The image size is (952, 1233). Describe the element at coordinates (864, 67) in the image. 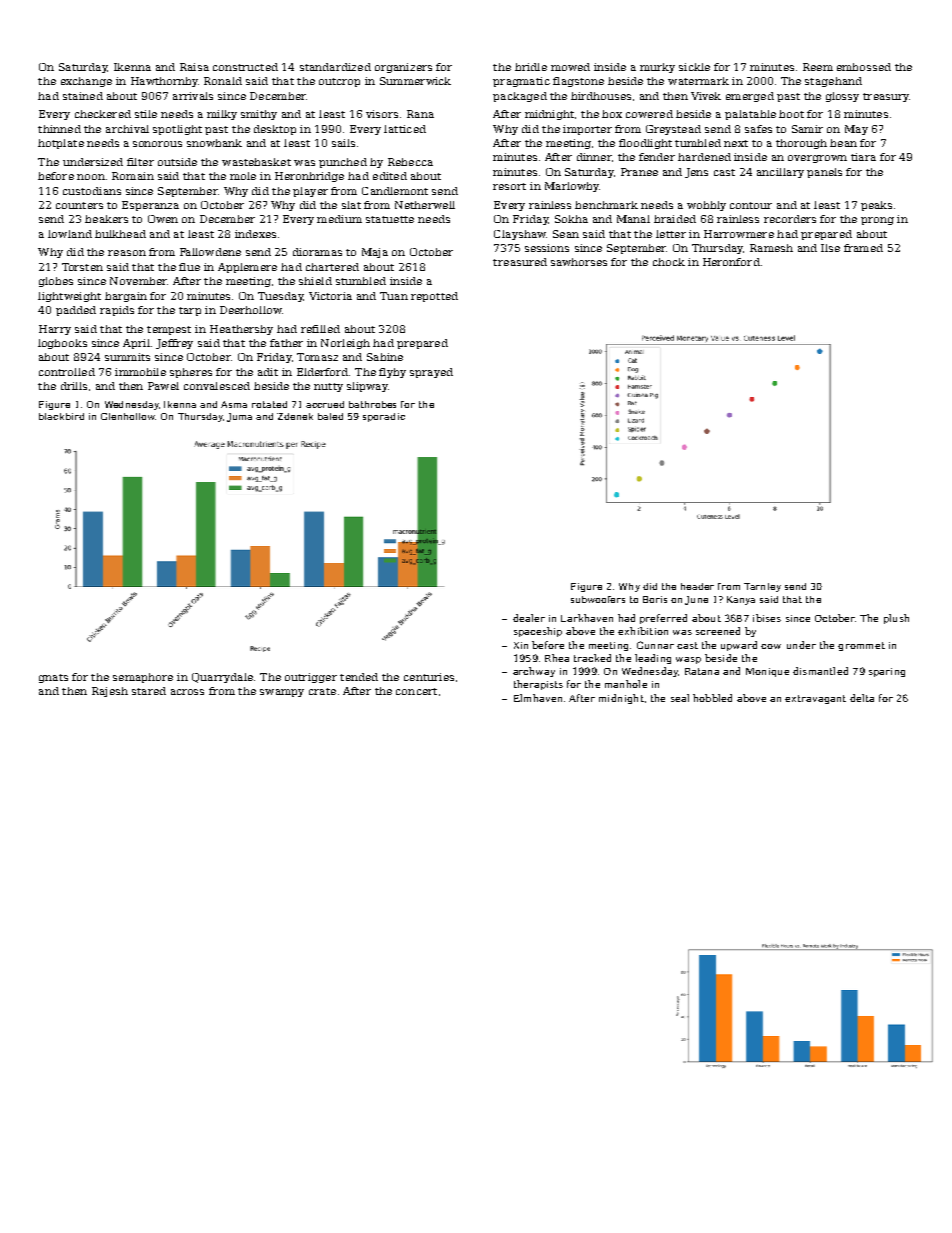

I see `embossed` at that location.
